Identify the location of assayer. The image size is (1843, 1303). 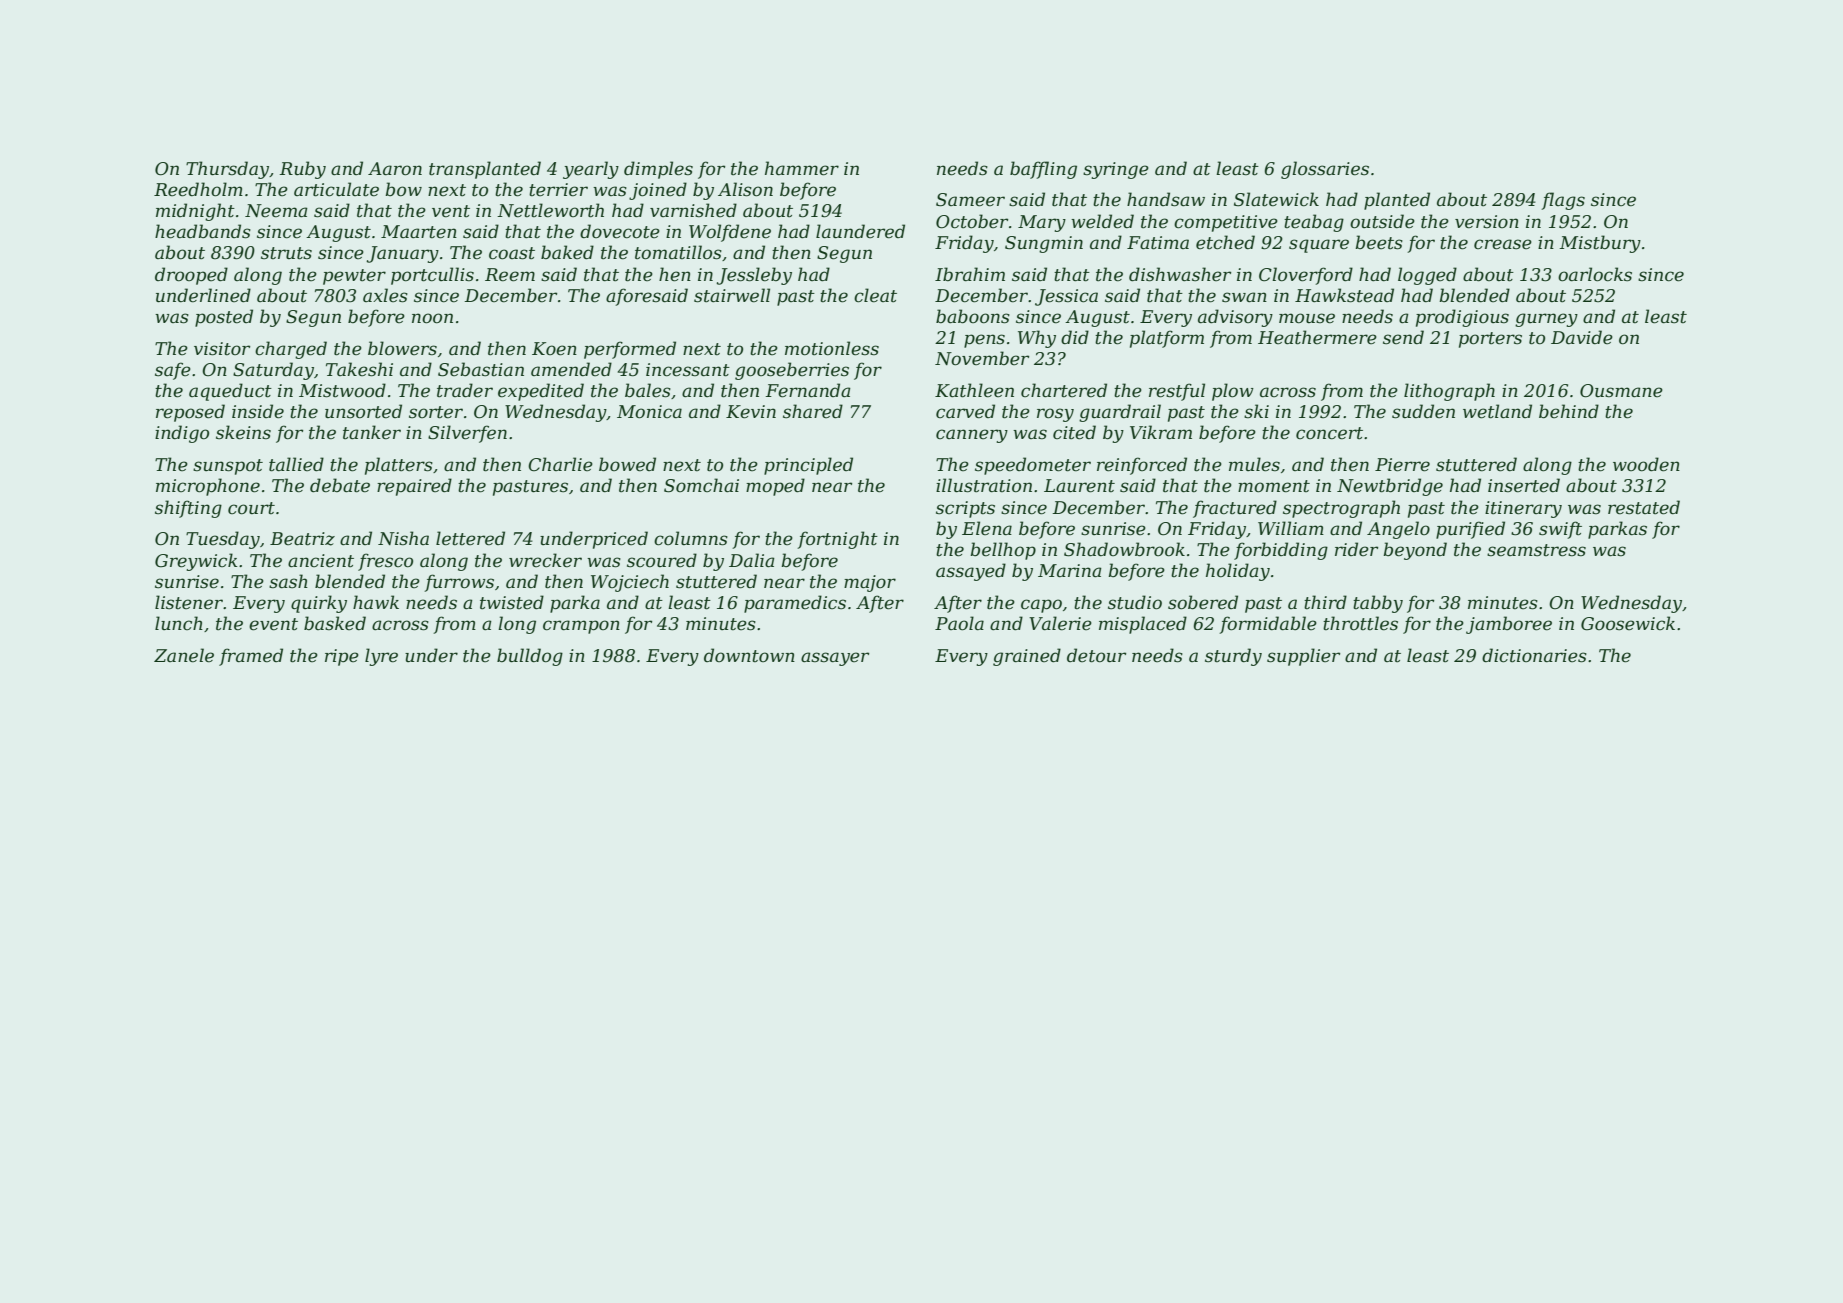
(835, 659).
